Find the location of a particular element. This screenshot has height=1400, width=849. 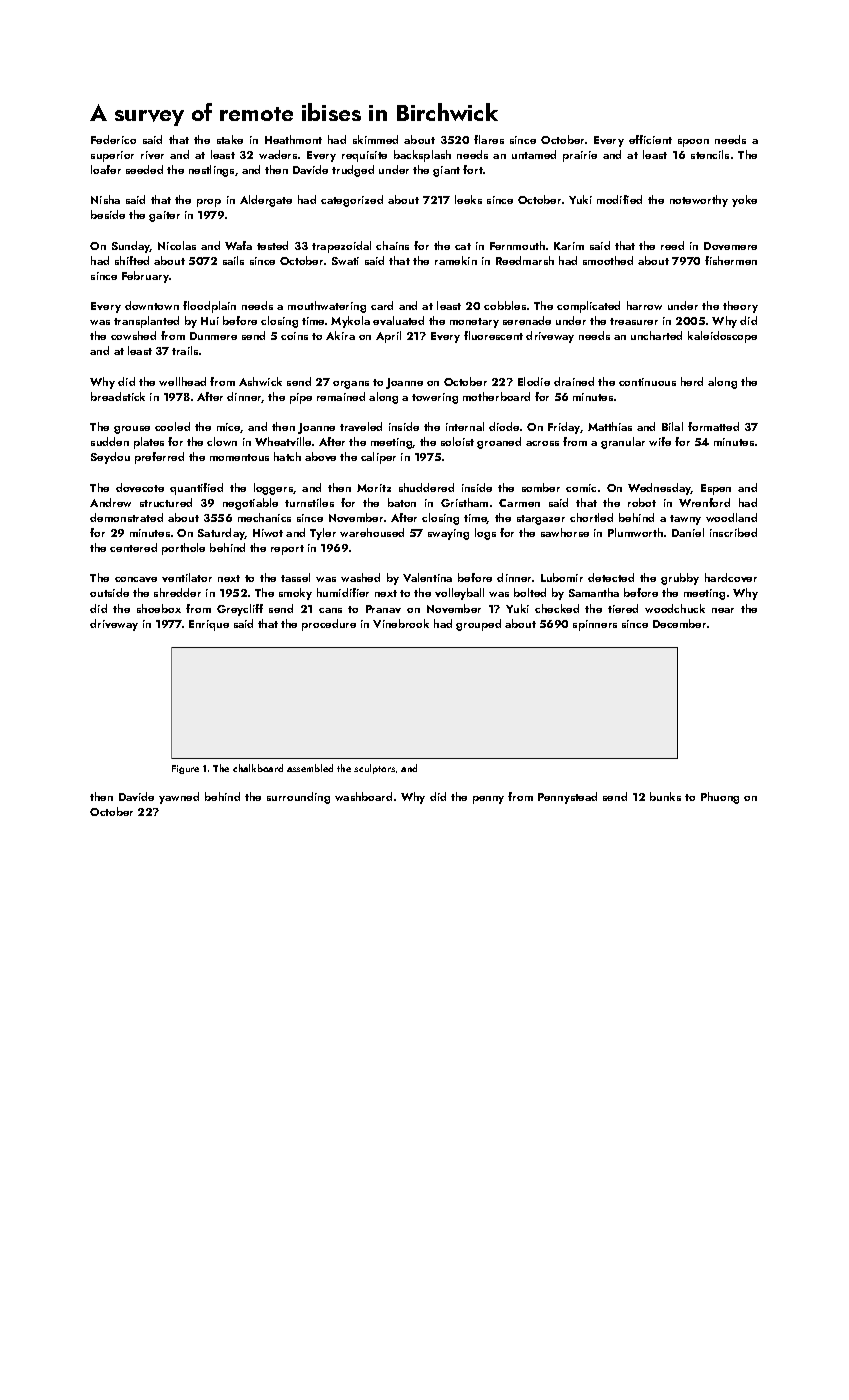

river is located at coordinates (152, 155).
